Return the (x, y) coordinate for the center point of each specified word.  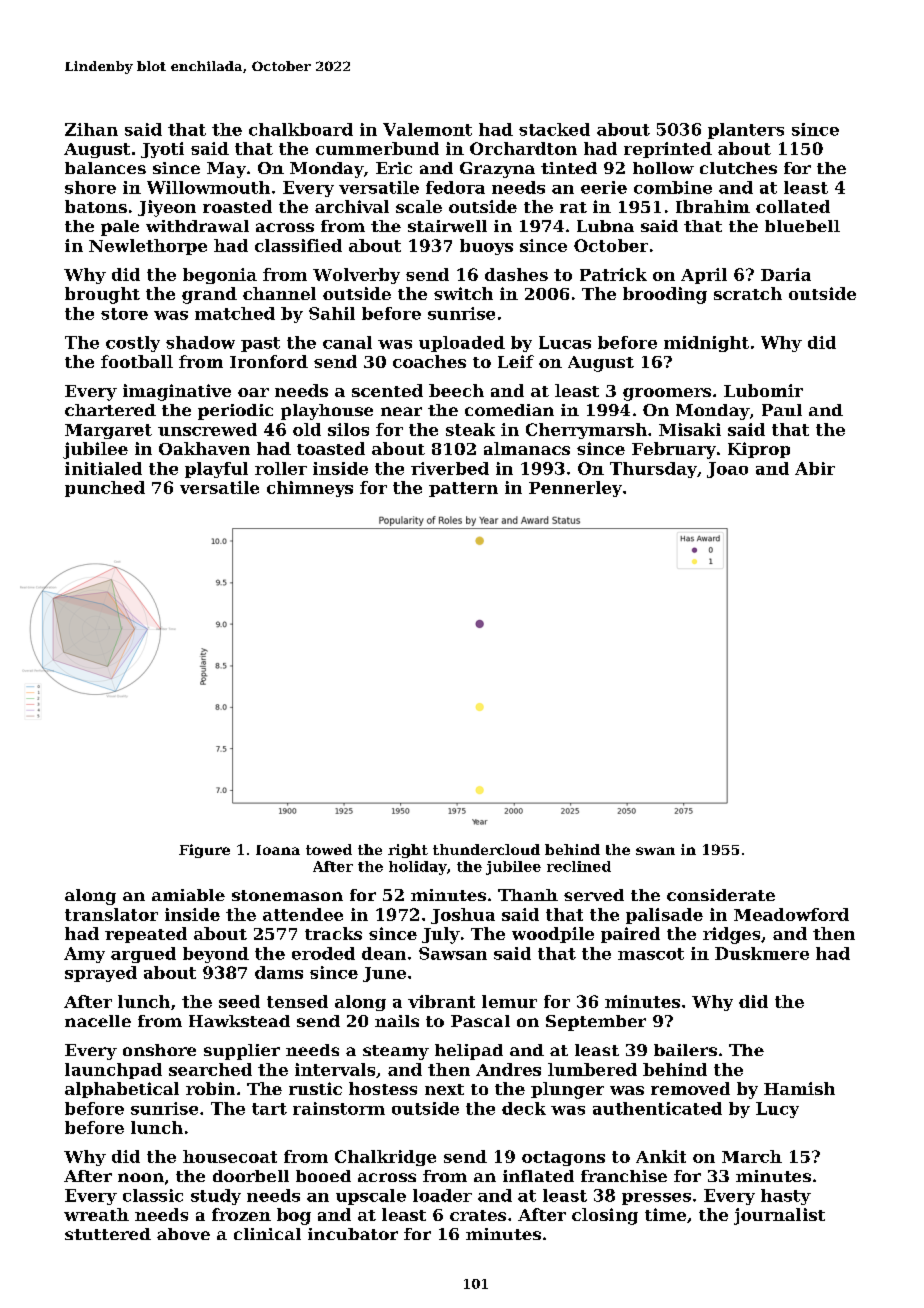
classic (153, 1195)
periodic (235, 412)
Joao (727, 470)
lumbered (592, 1069)
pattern (463, 489)
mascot (651, 954)
